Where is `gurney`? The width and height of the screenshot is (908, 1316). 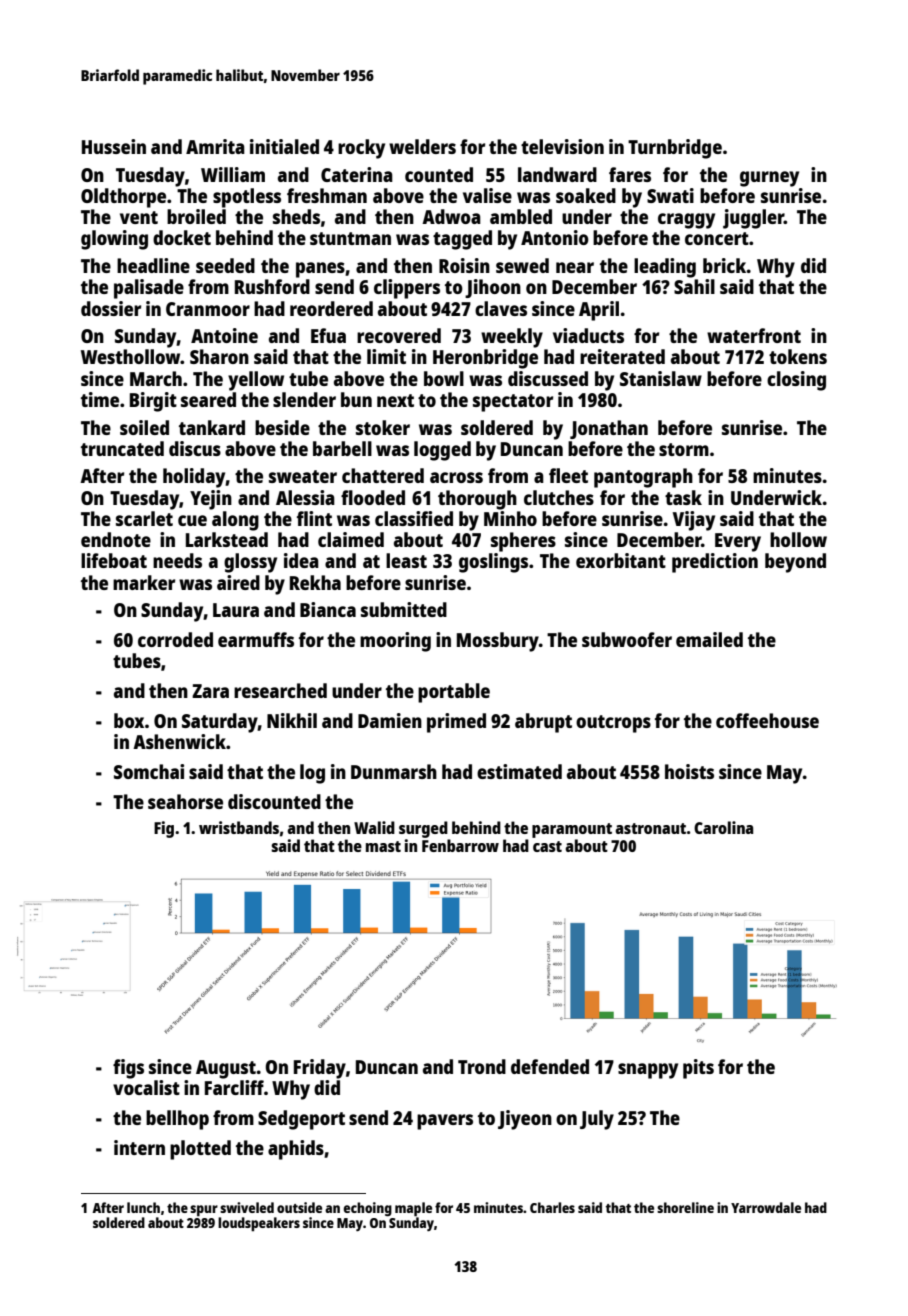
gurney is located at coordinates (769, 179).
